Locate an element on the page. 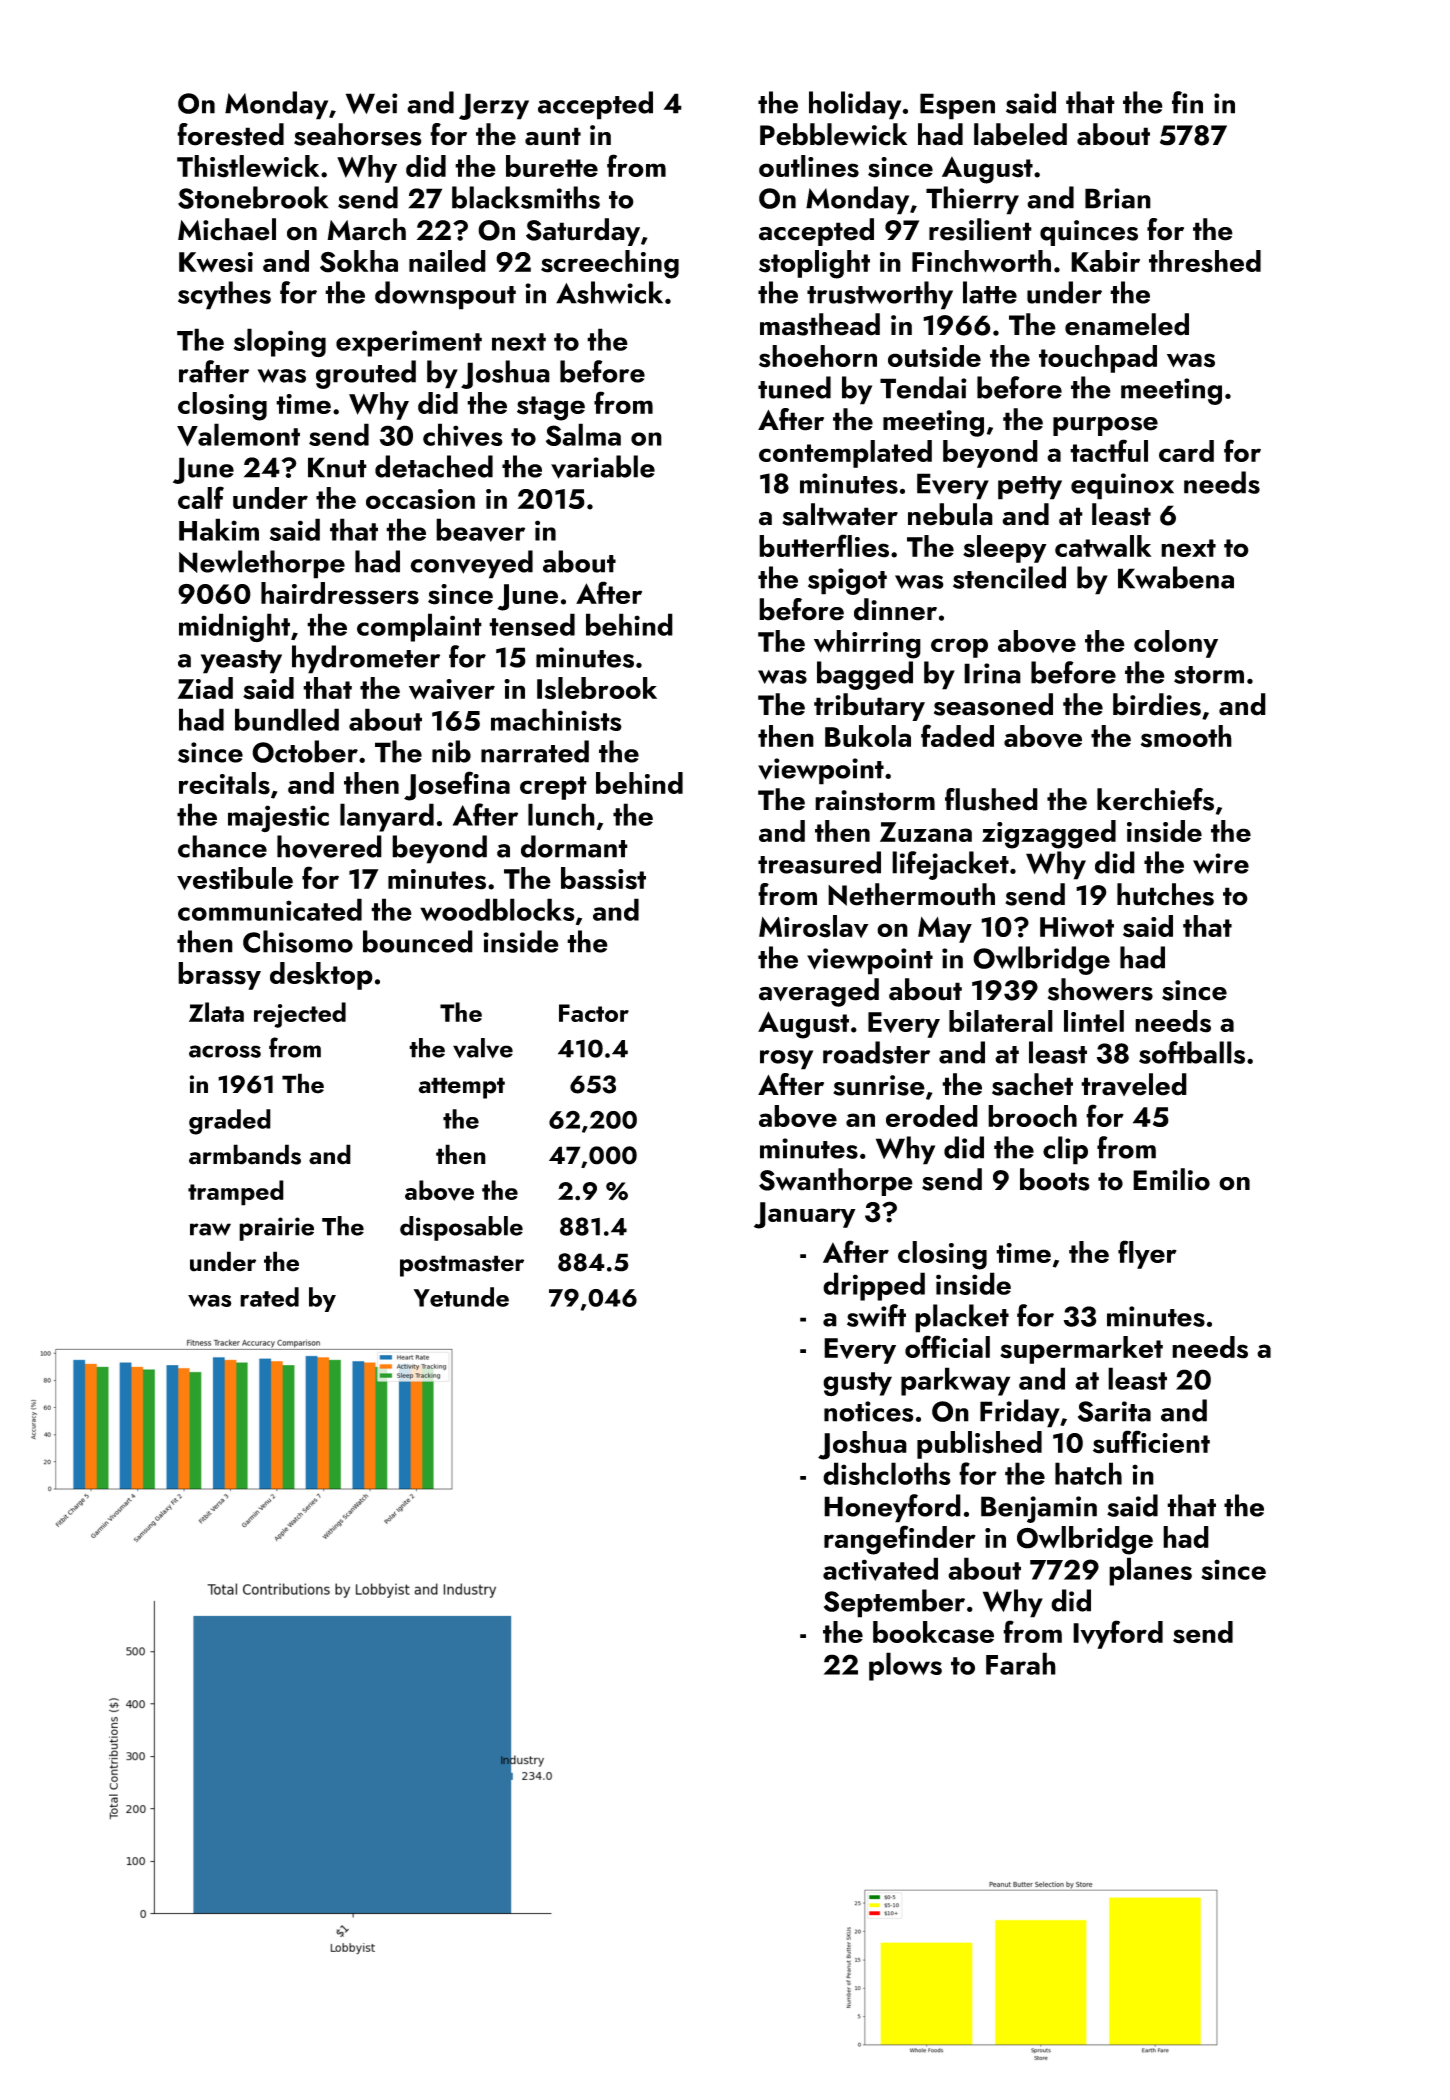 The image size is (1450, 2100). dishcloths is located at coordinates (887, 1473).
